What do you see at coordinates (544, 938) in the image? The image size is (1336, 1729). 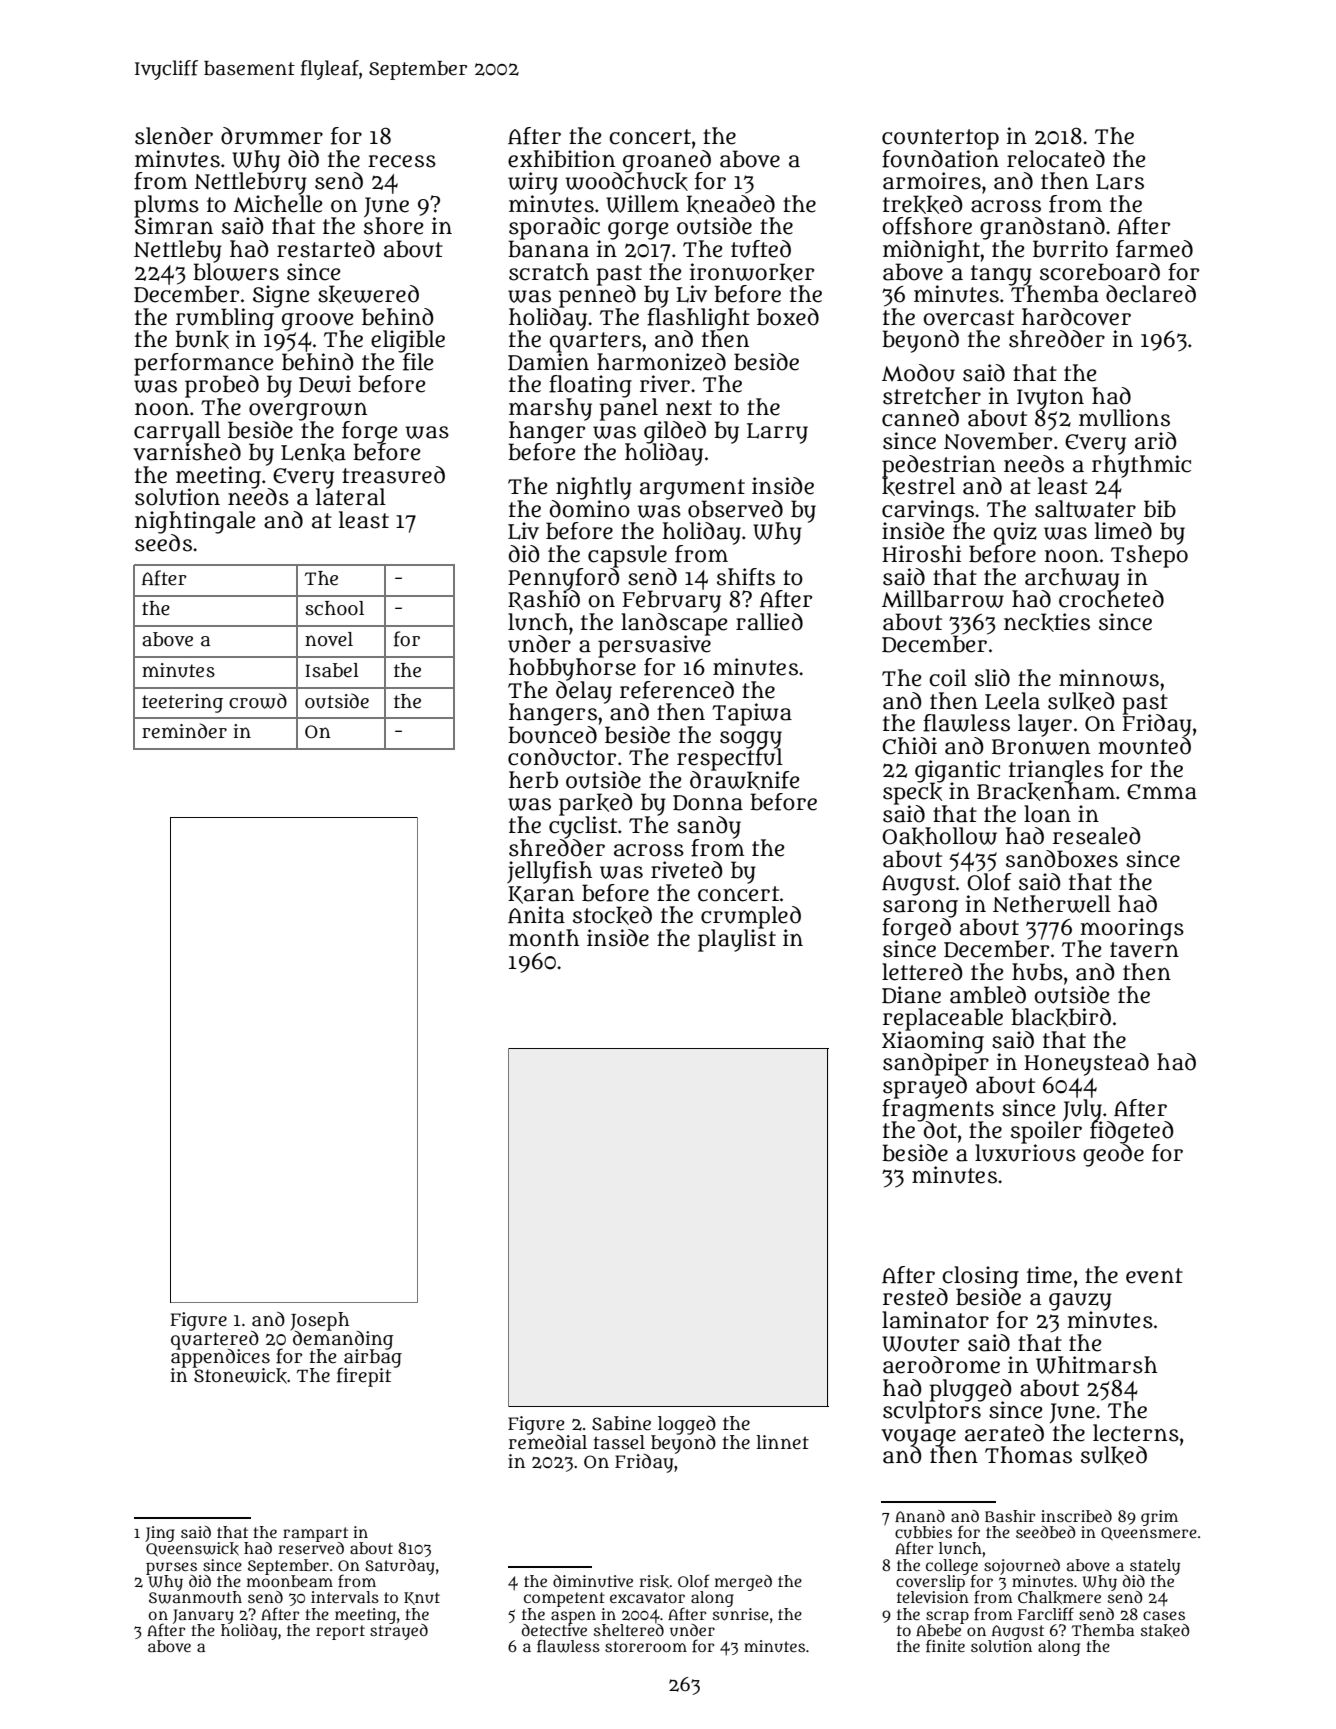 I see `month` at bounding box center [544, 938].
